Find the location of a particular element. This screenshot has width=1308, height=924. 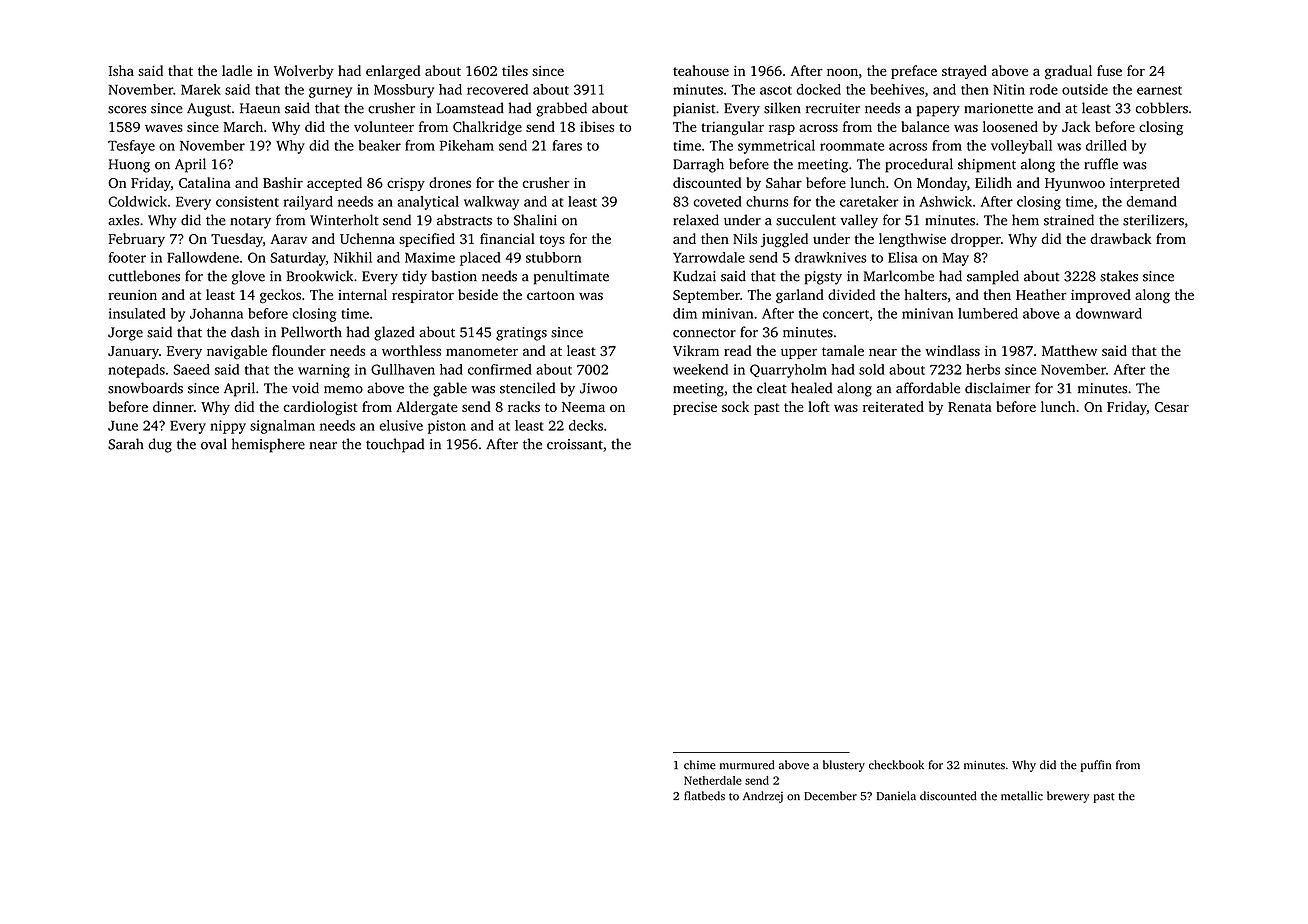

Sarah is located at coordinates (126, 444).
